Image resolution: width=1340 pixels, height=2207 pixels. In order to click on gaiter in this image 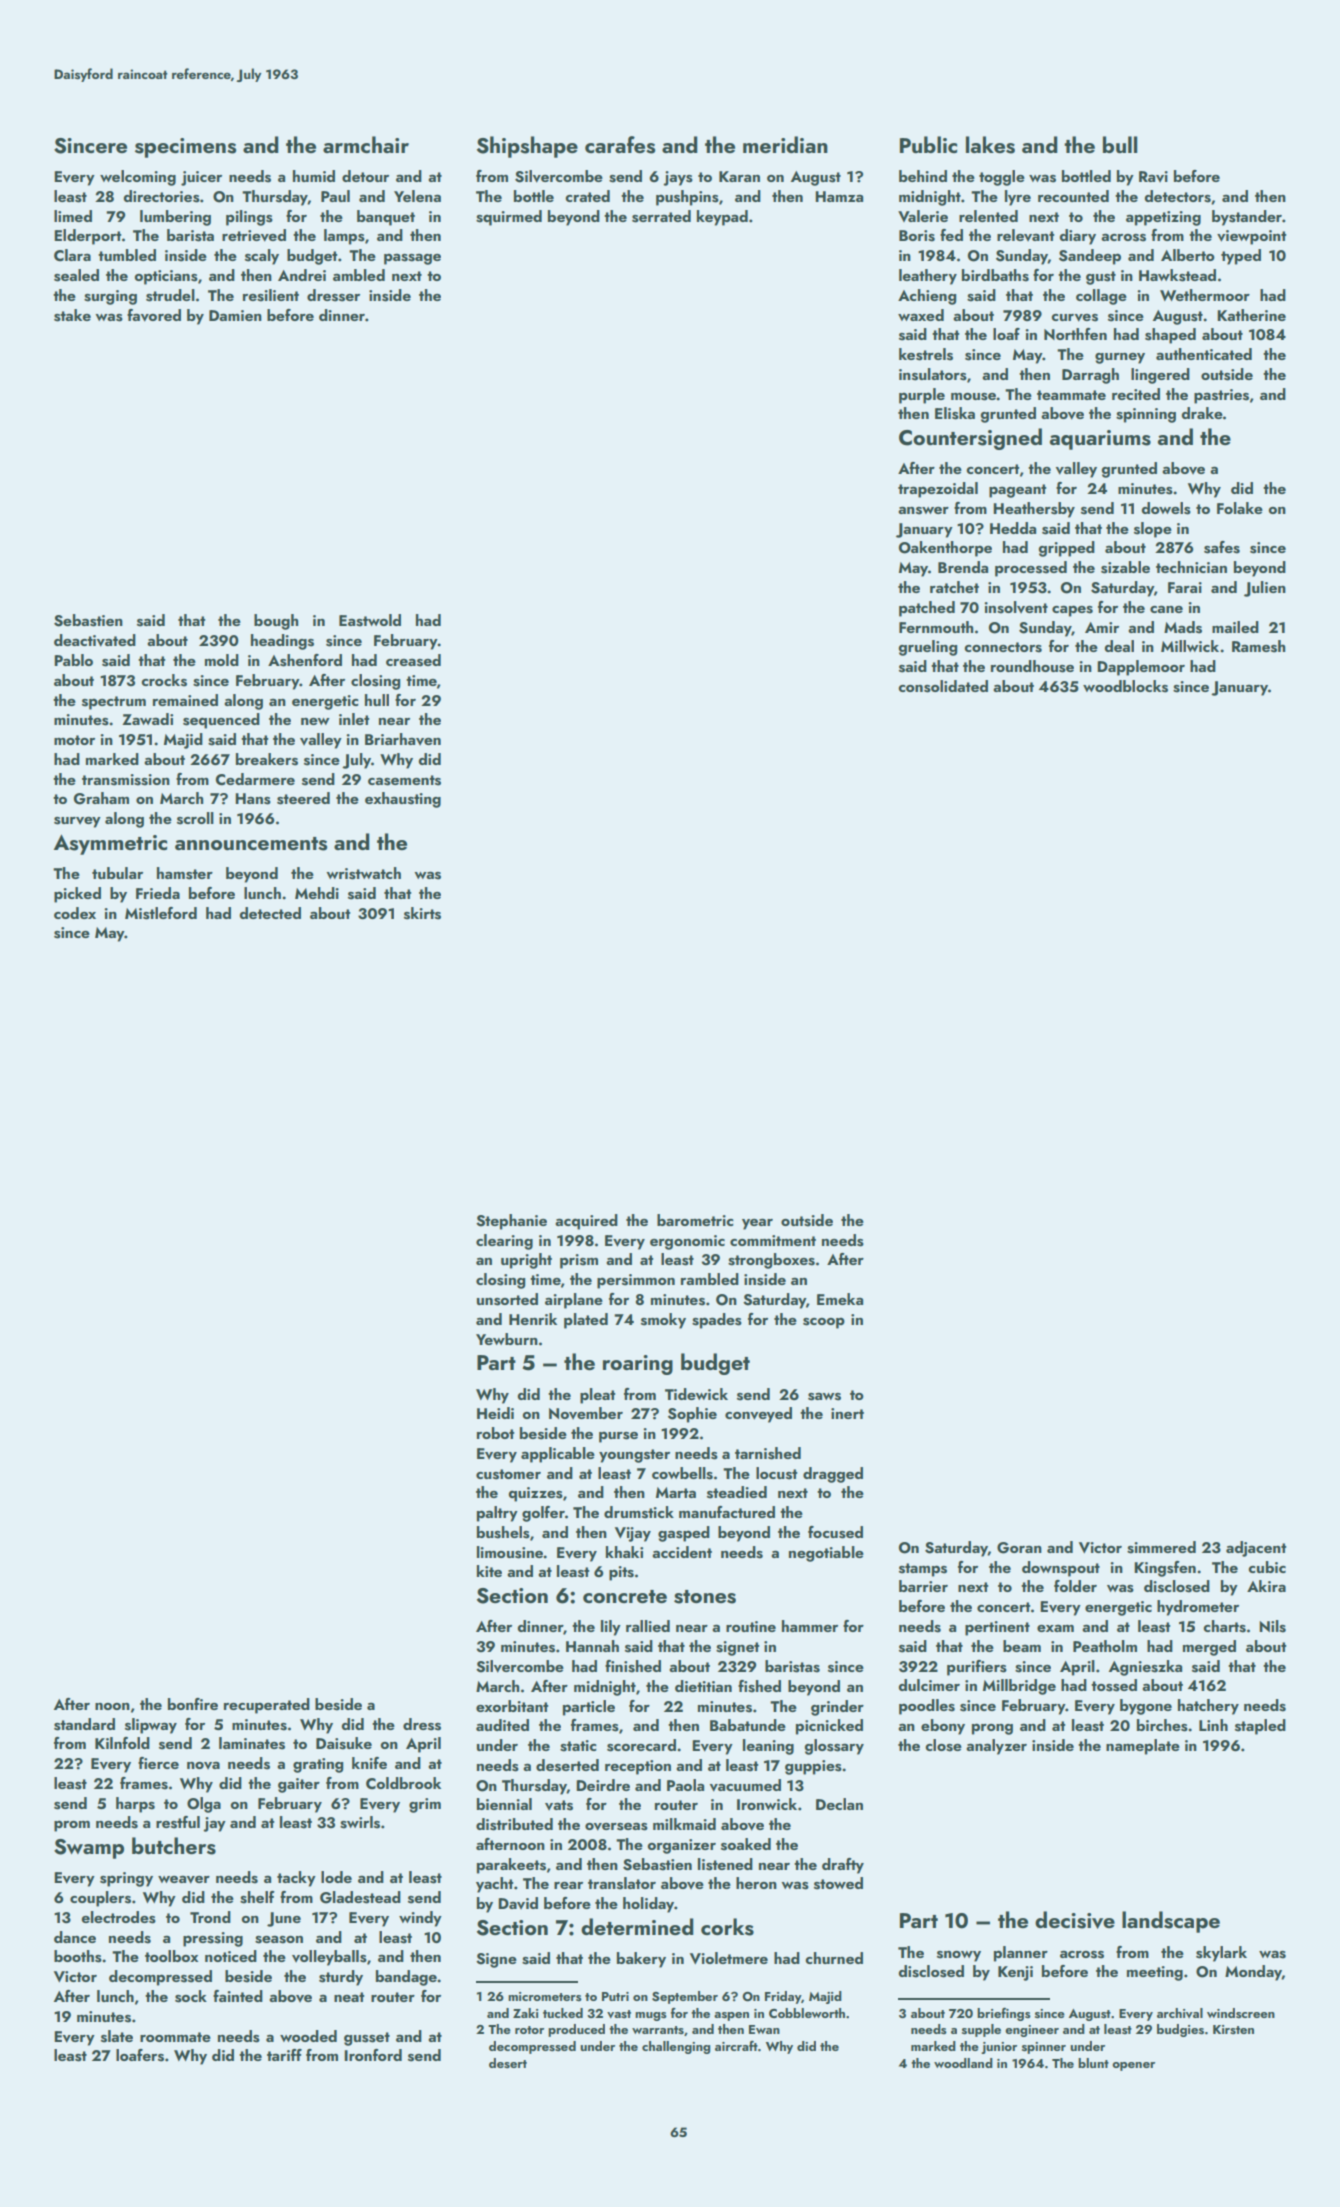, I will do `click(299, 1785)`.
